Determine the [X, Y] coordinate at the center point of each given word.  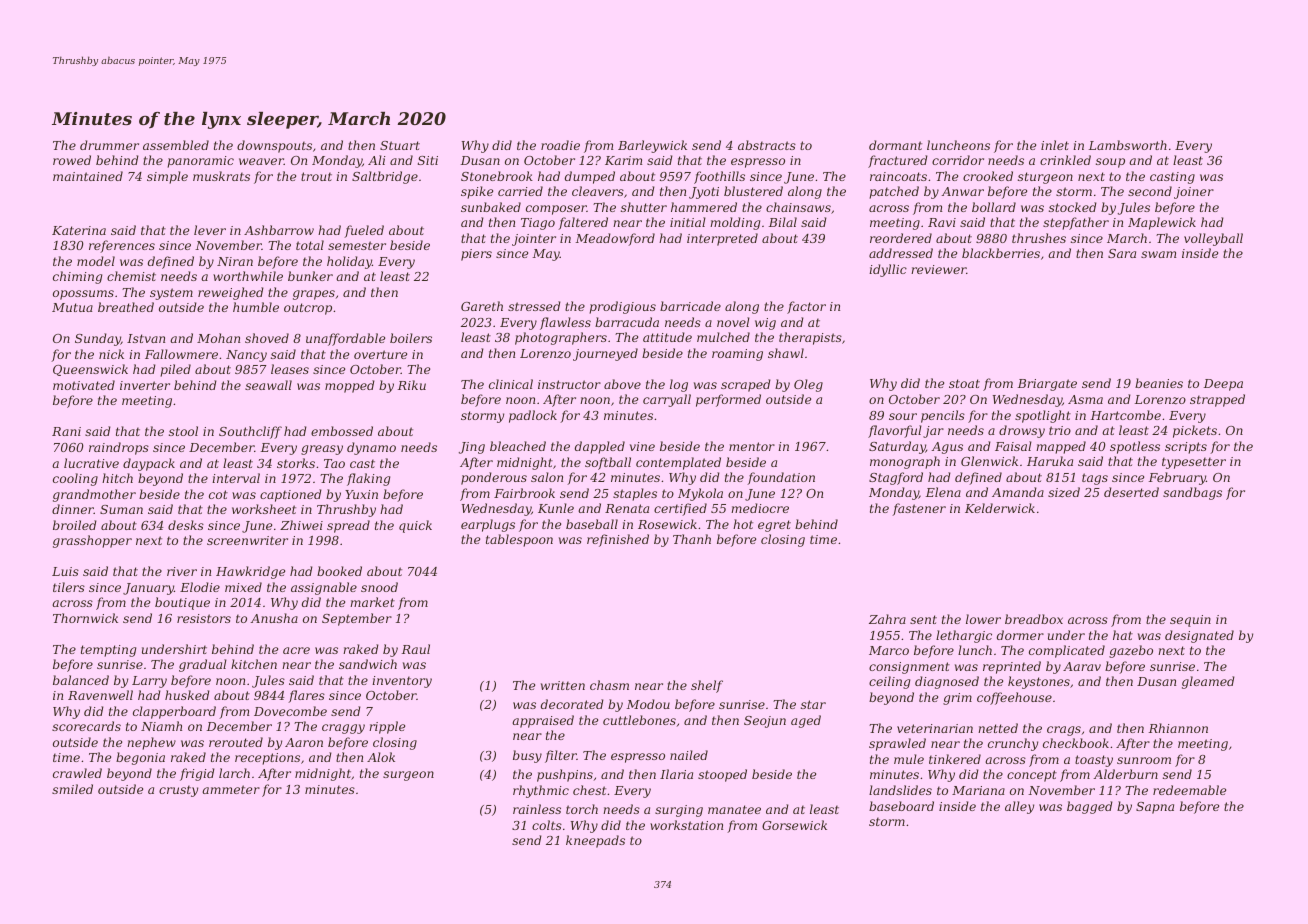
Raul [416, 649]
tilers [69, 587]
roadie [560, 145]
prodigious [622, 307]
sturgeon [1045, 178]
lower [983, 619]
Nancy [246, 356]
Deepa [1223, 385]
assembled [176, 145]
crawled [77, 773]
